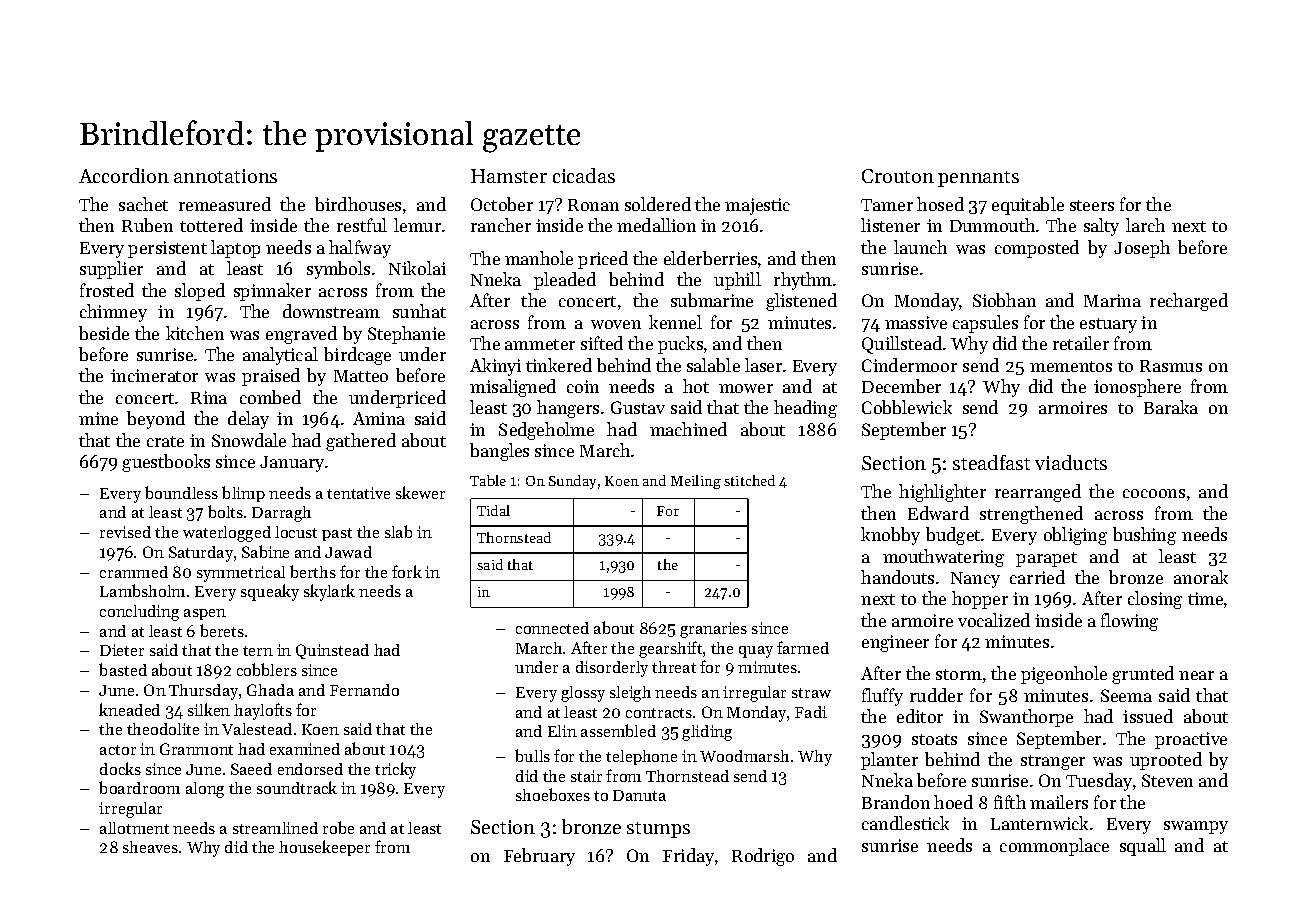 The width and height of the document is (1308, 924). I want to click on sheaves, so click(150, 847).
